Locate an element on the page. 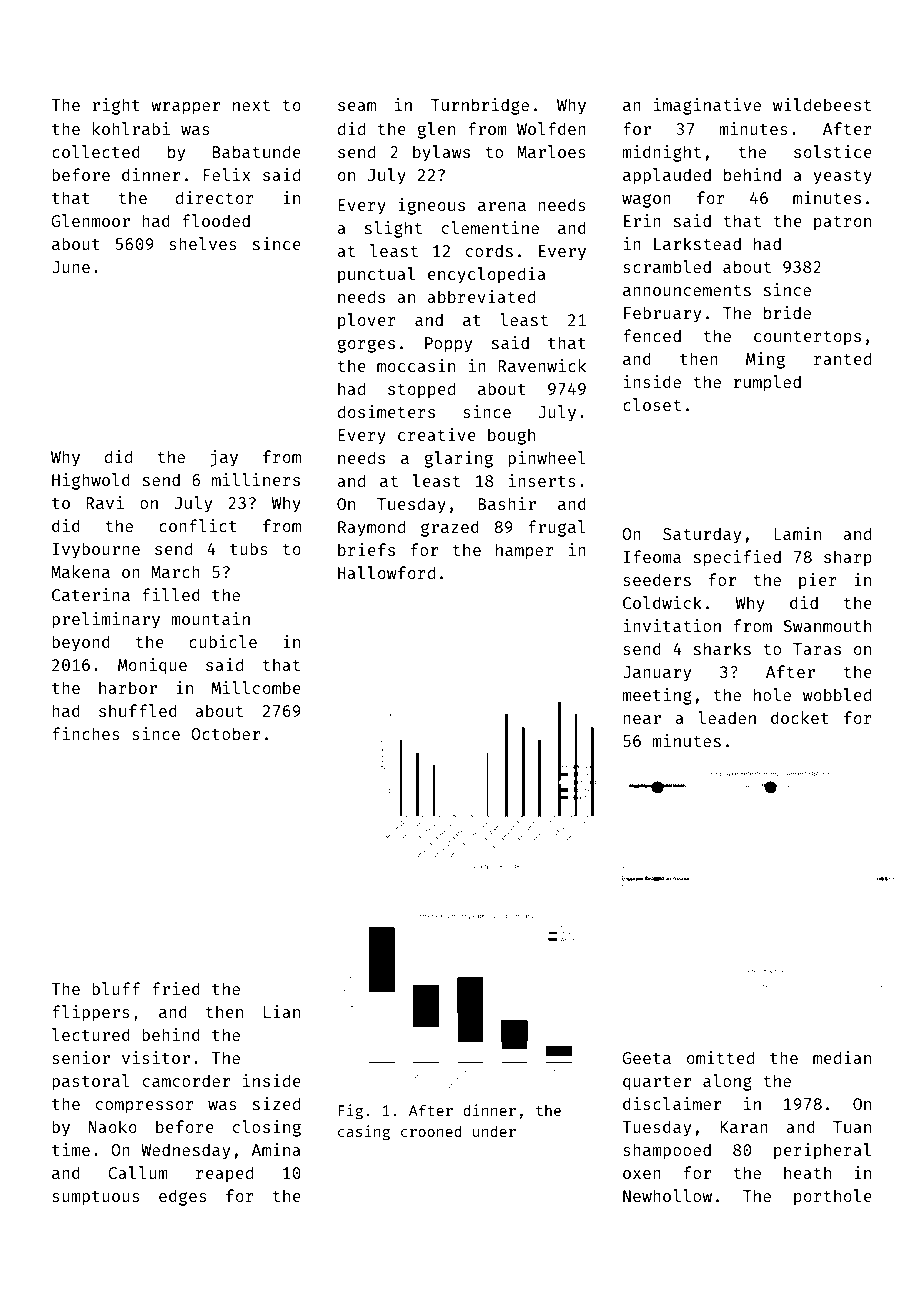 The image size is (924, 1308). Turnbridge is located at coordinates (480, 106).
